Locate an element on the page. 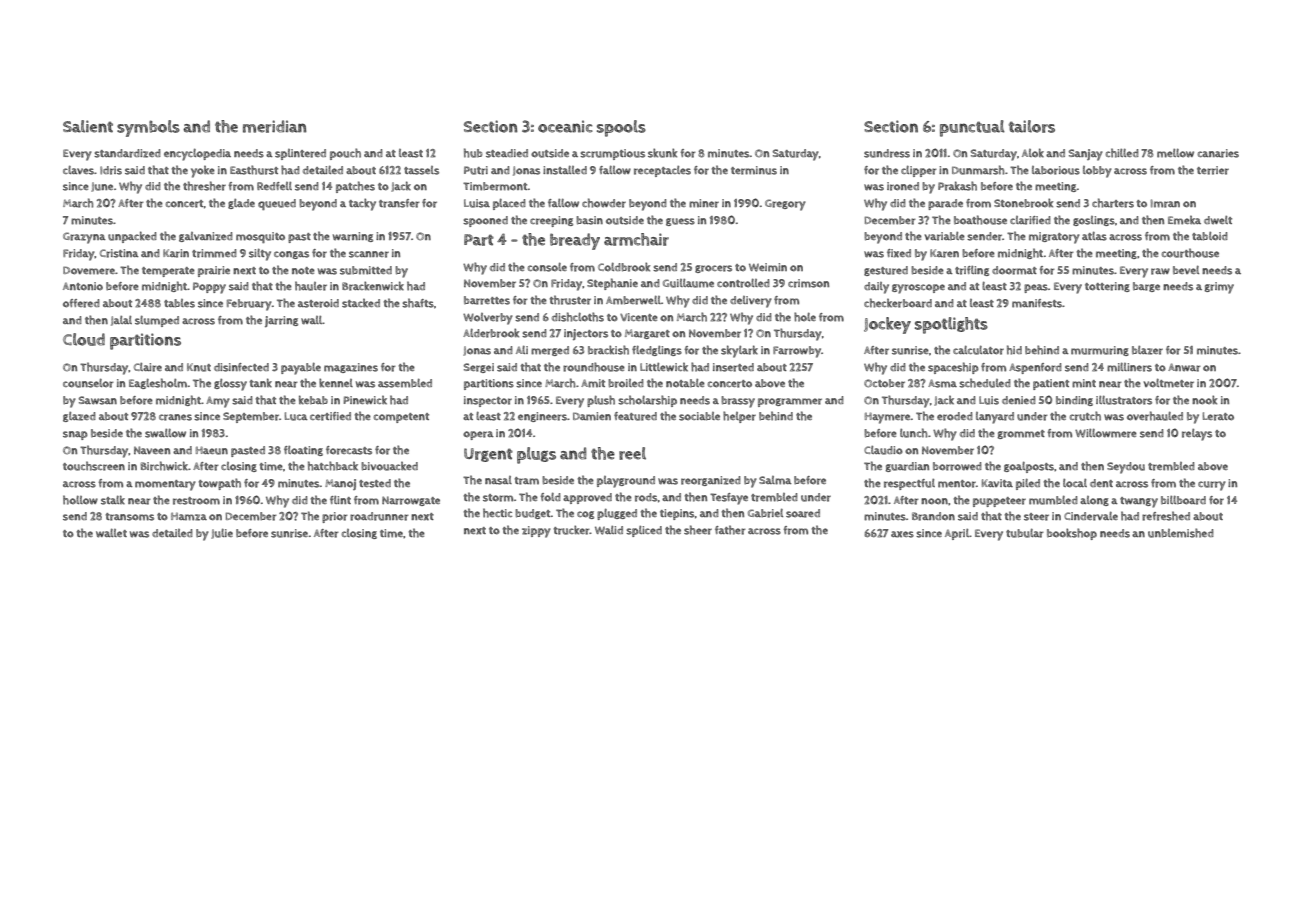 Image resolution: width=1308 pixels, height=924 pixels. transoms is located at coordinates (130, 517).
